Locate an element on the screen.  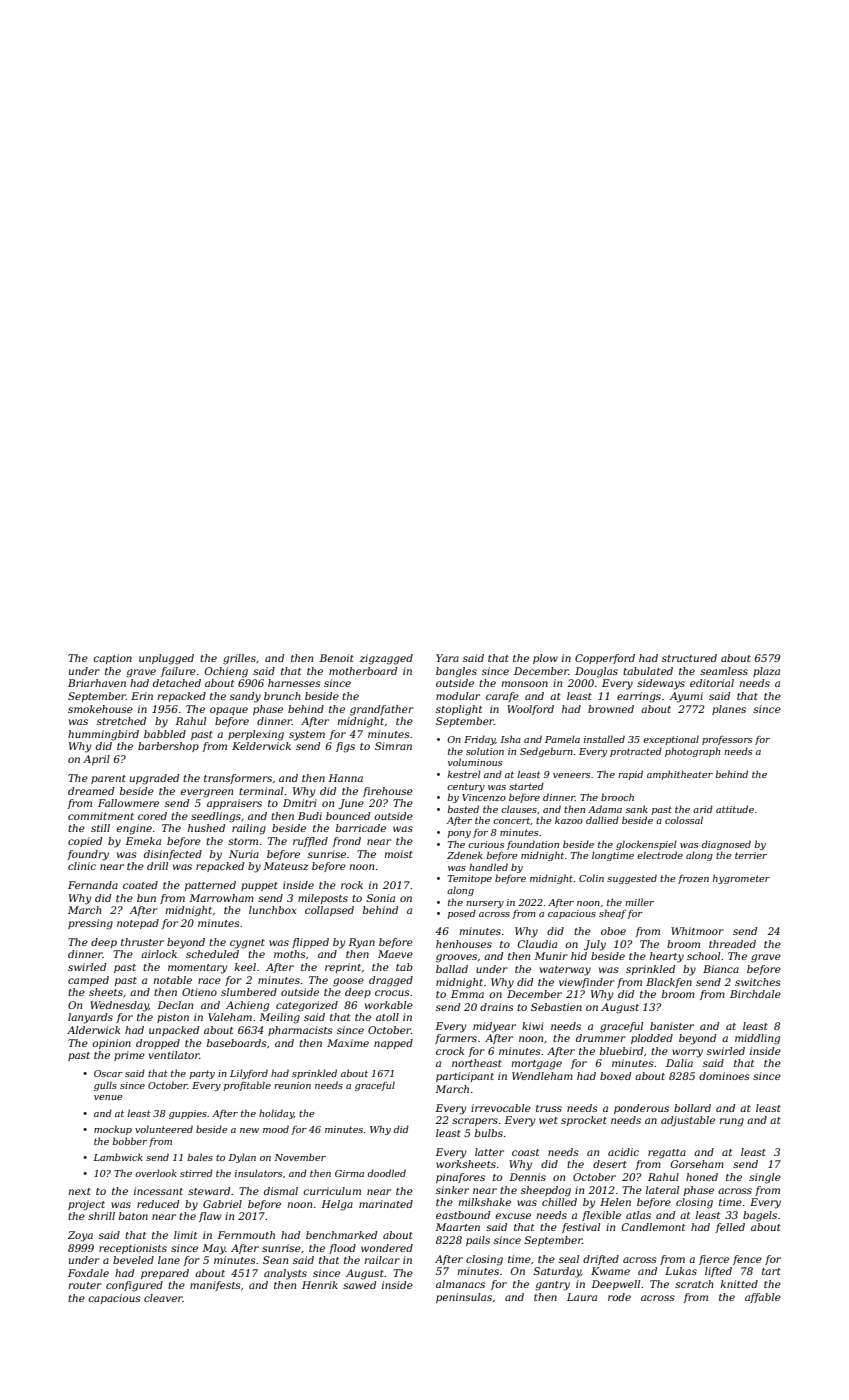
unplugged is located at coordinates (166, 659).
